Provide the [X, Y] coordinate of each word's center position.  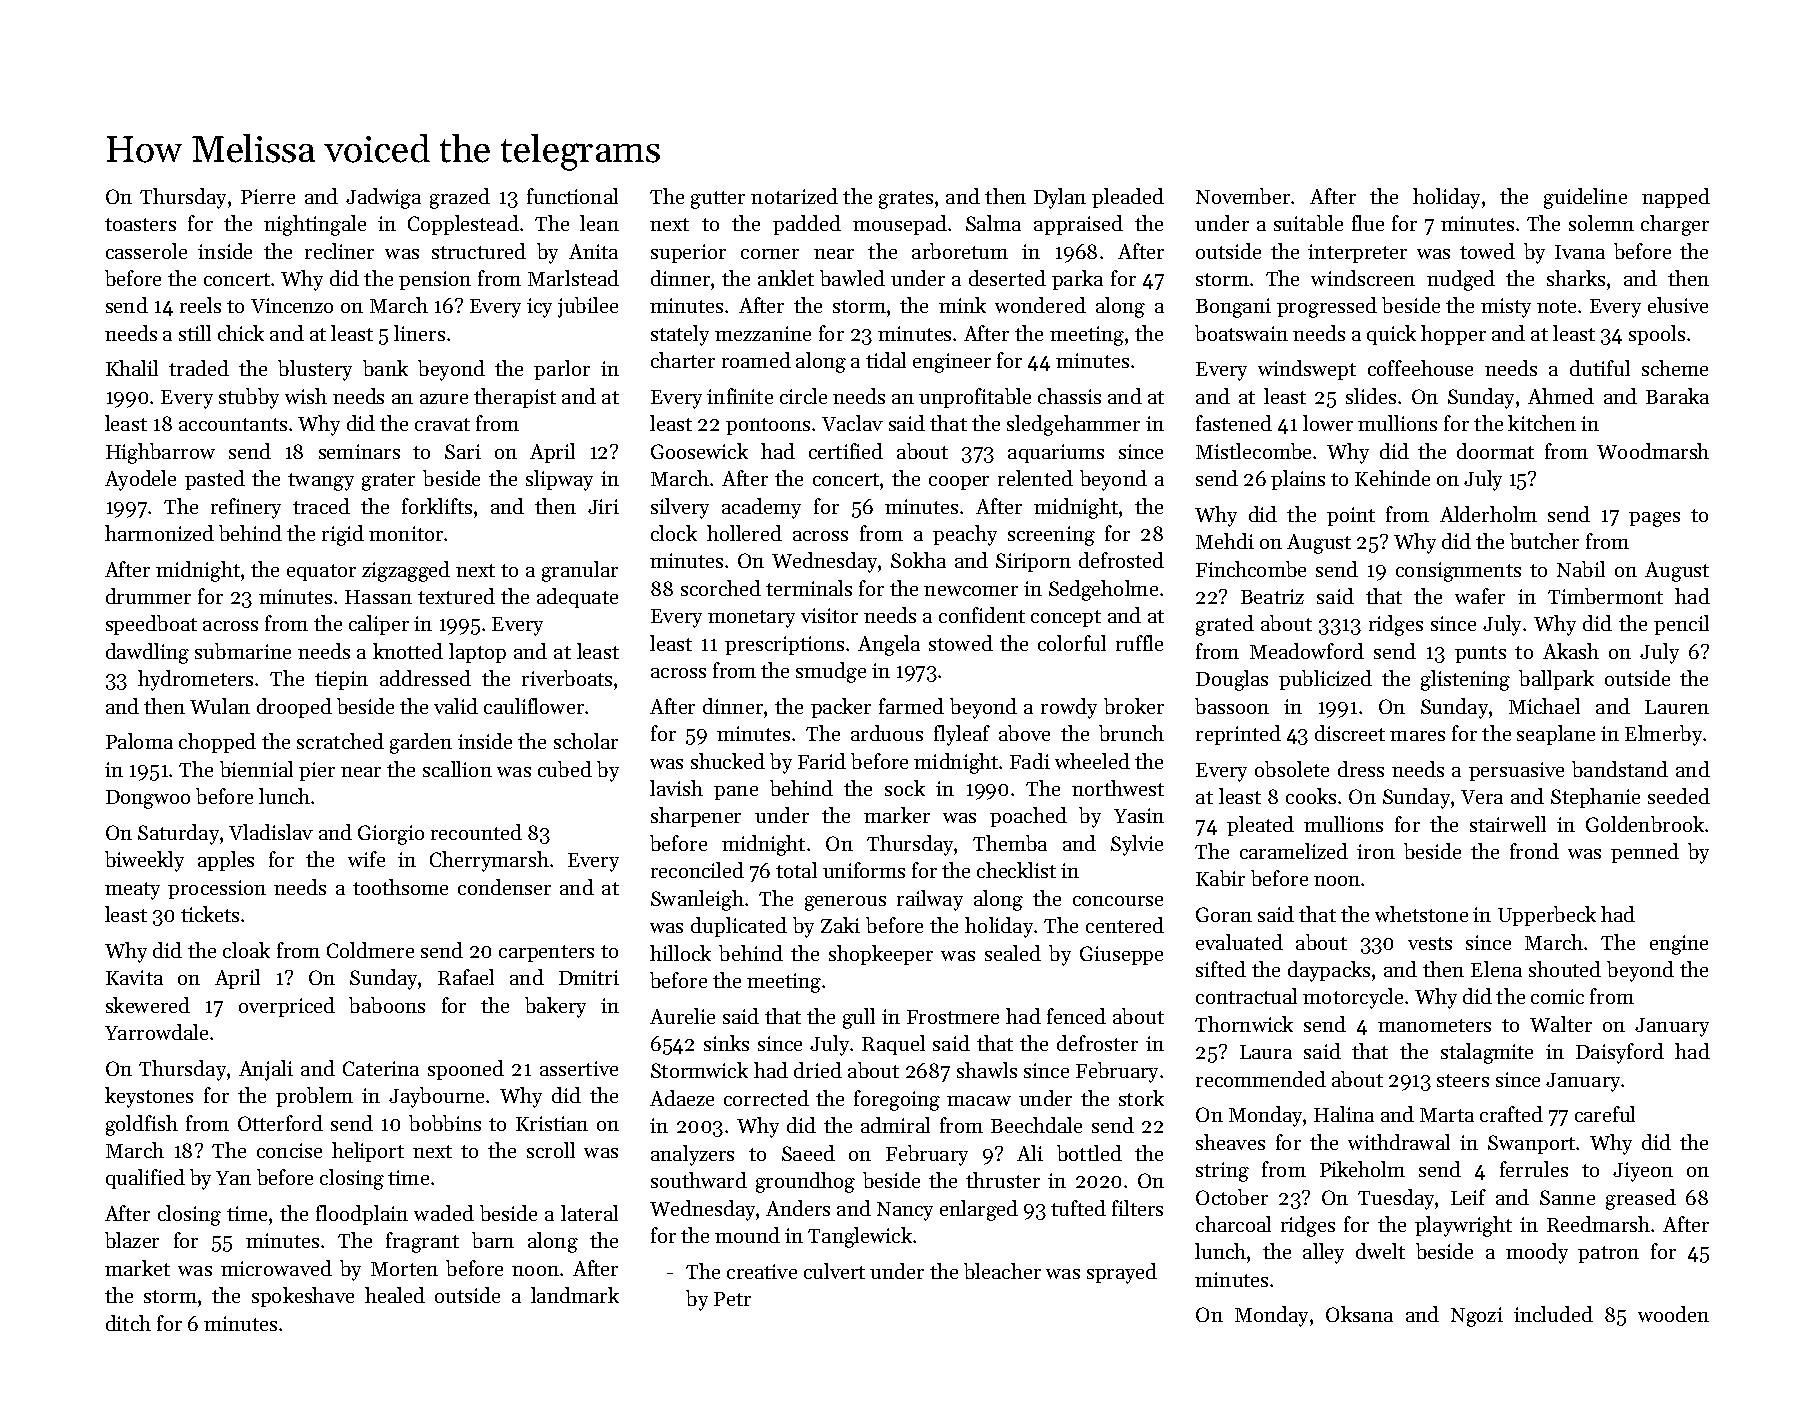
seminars [359, 451]
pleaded [1128, 198]
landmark [575, 1295]
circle [803, 396]
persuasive [1516, 771]
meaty [132, 891]
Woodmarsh [1653, 451]
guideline [1585, 198]
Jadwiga [383, 198]
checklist [1016, 870]
